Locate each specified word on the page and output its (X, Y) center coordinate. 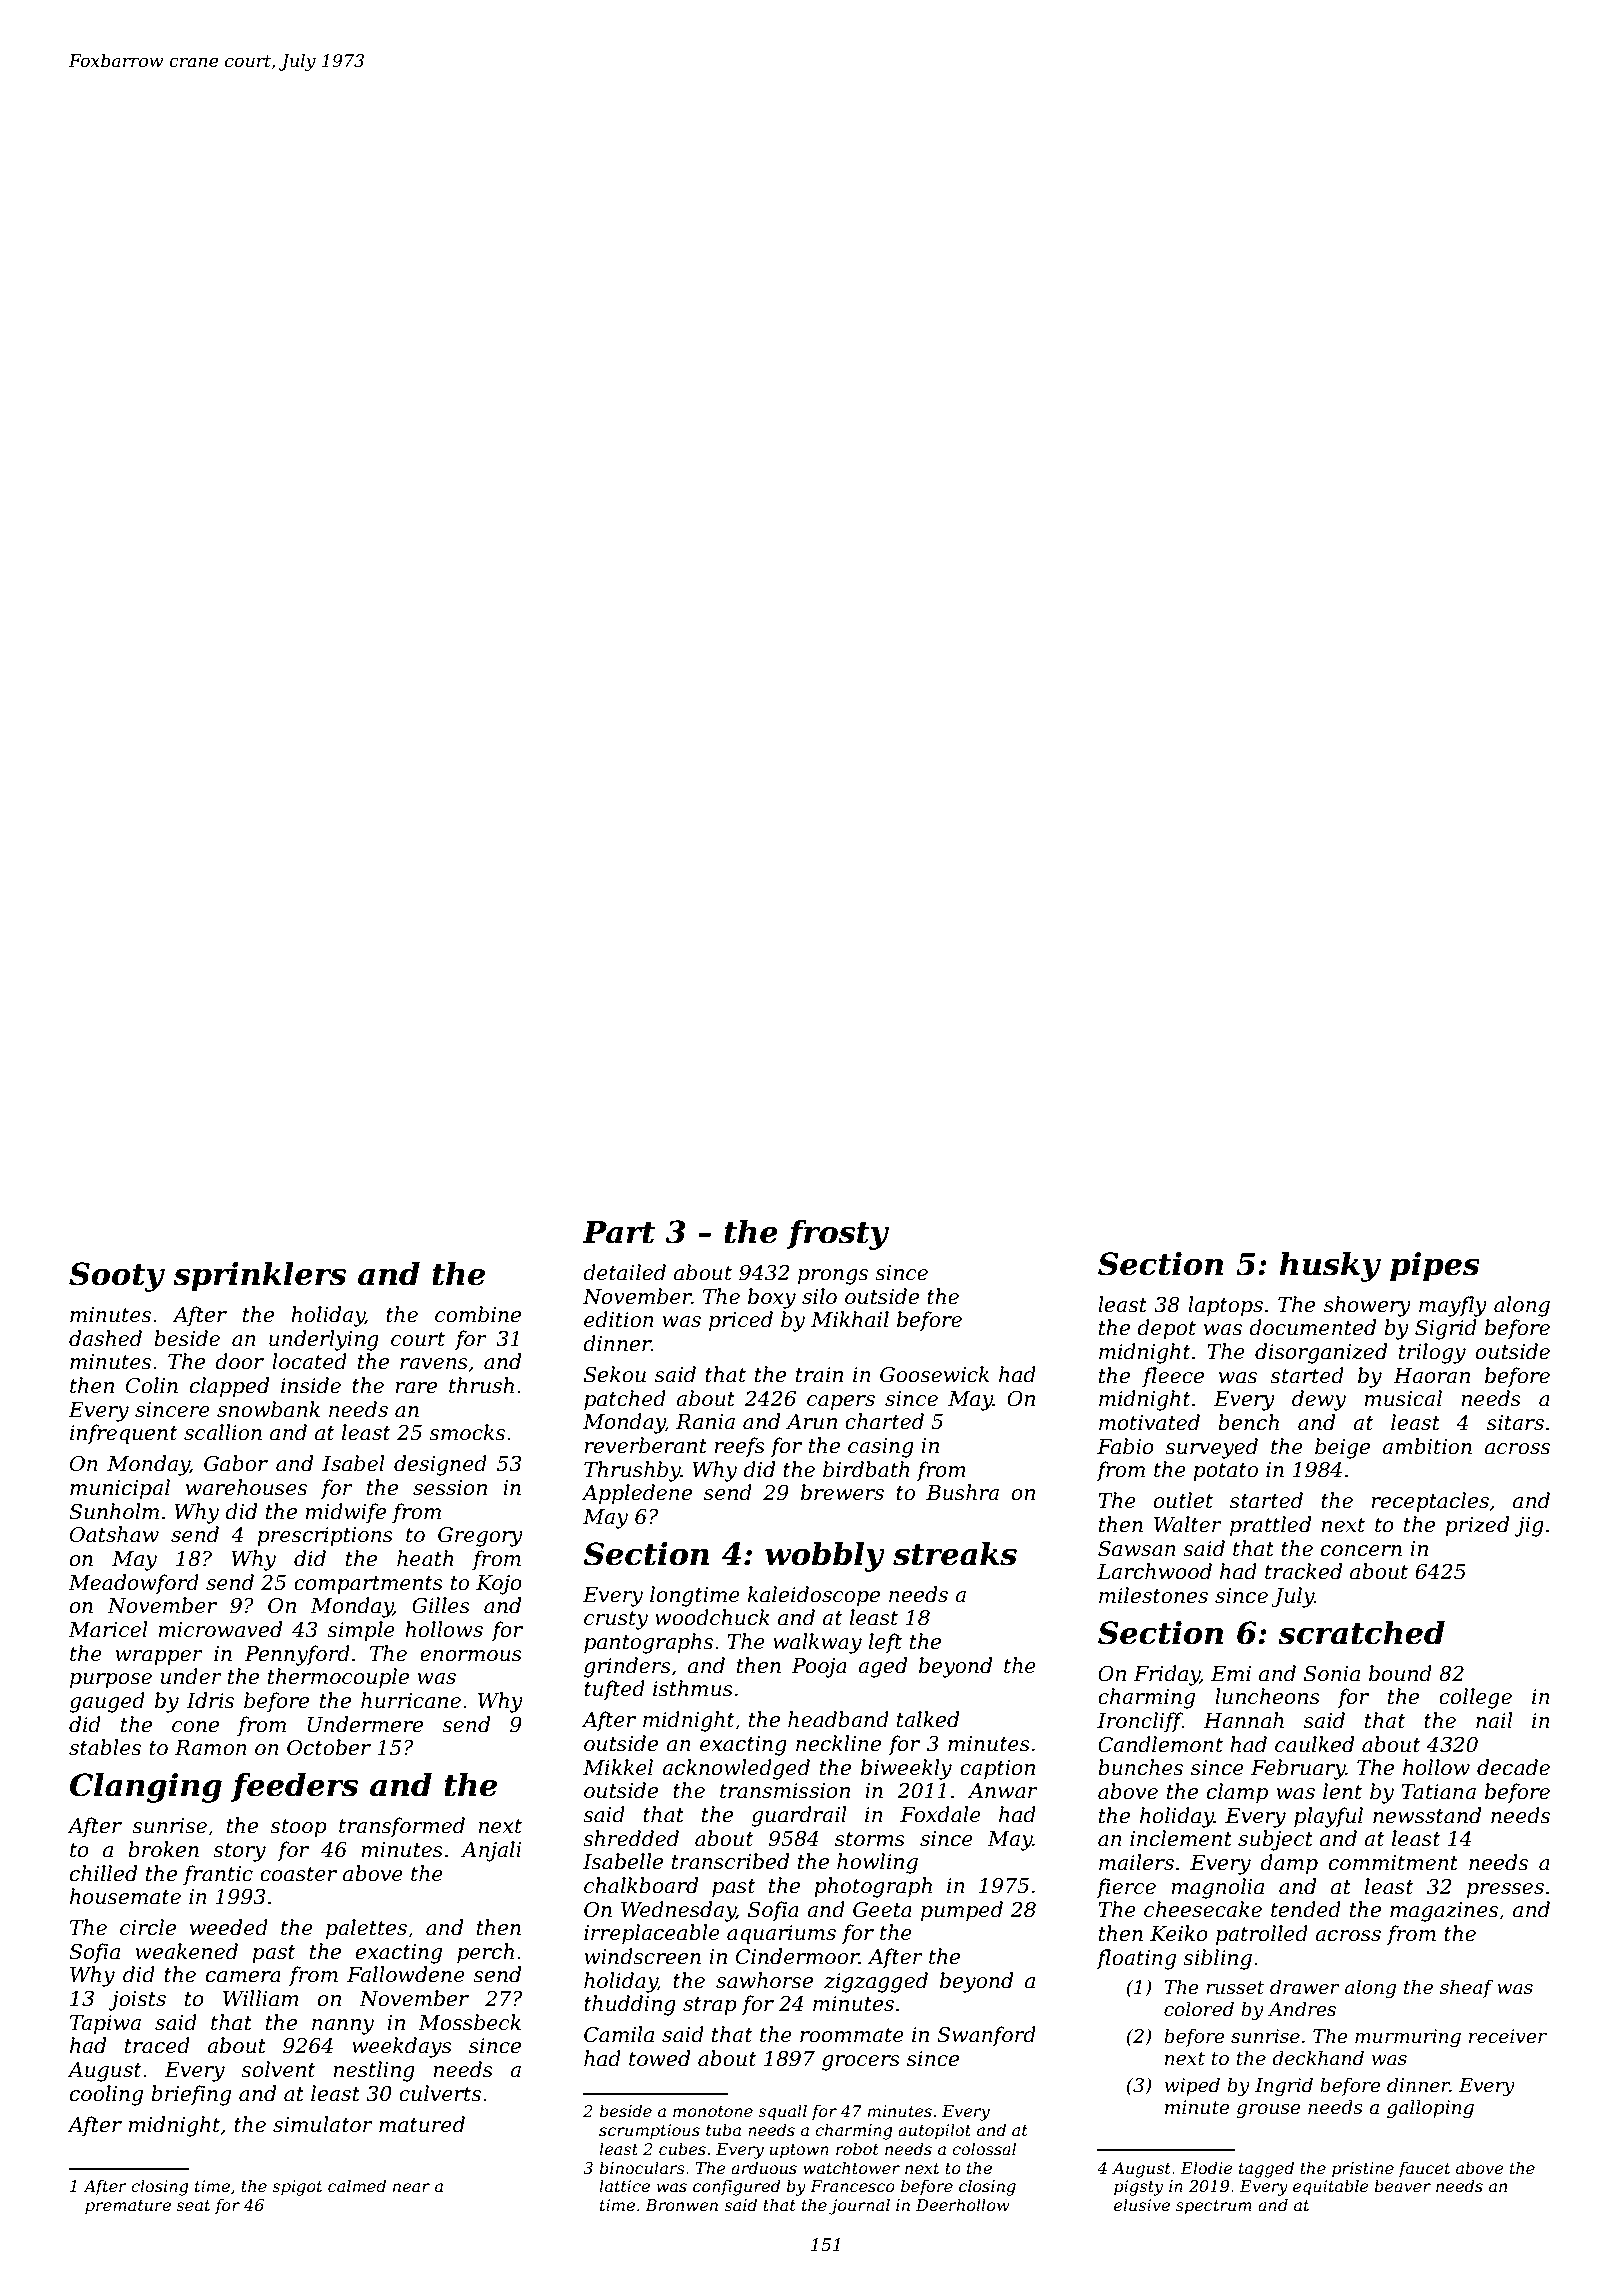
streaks (955, 1554)
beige (1342, 1448)
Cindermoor (797, 1956)
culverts (440, 2093)
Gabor (236, 1463)
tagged (1266, 2169)
